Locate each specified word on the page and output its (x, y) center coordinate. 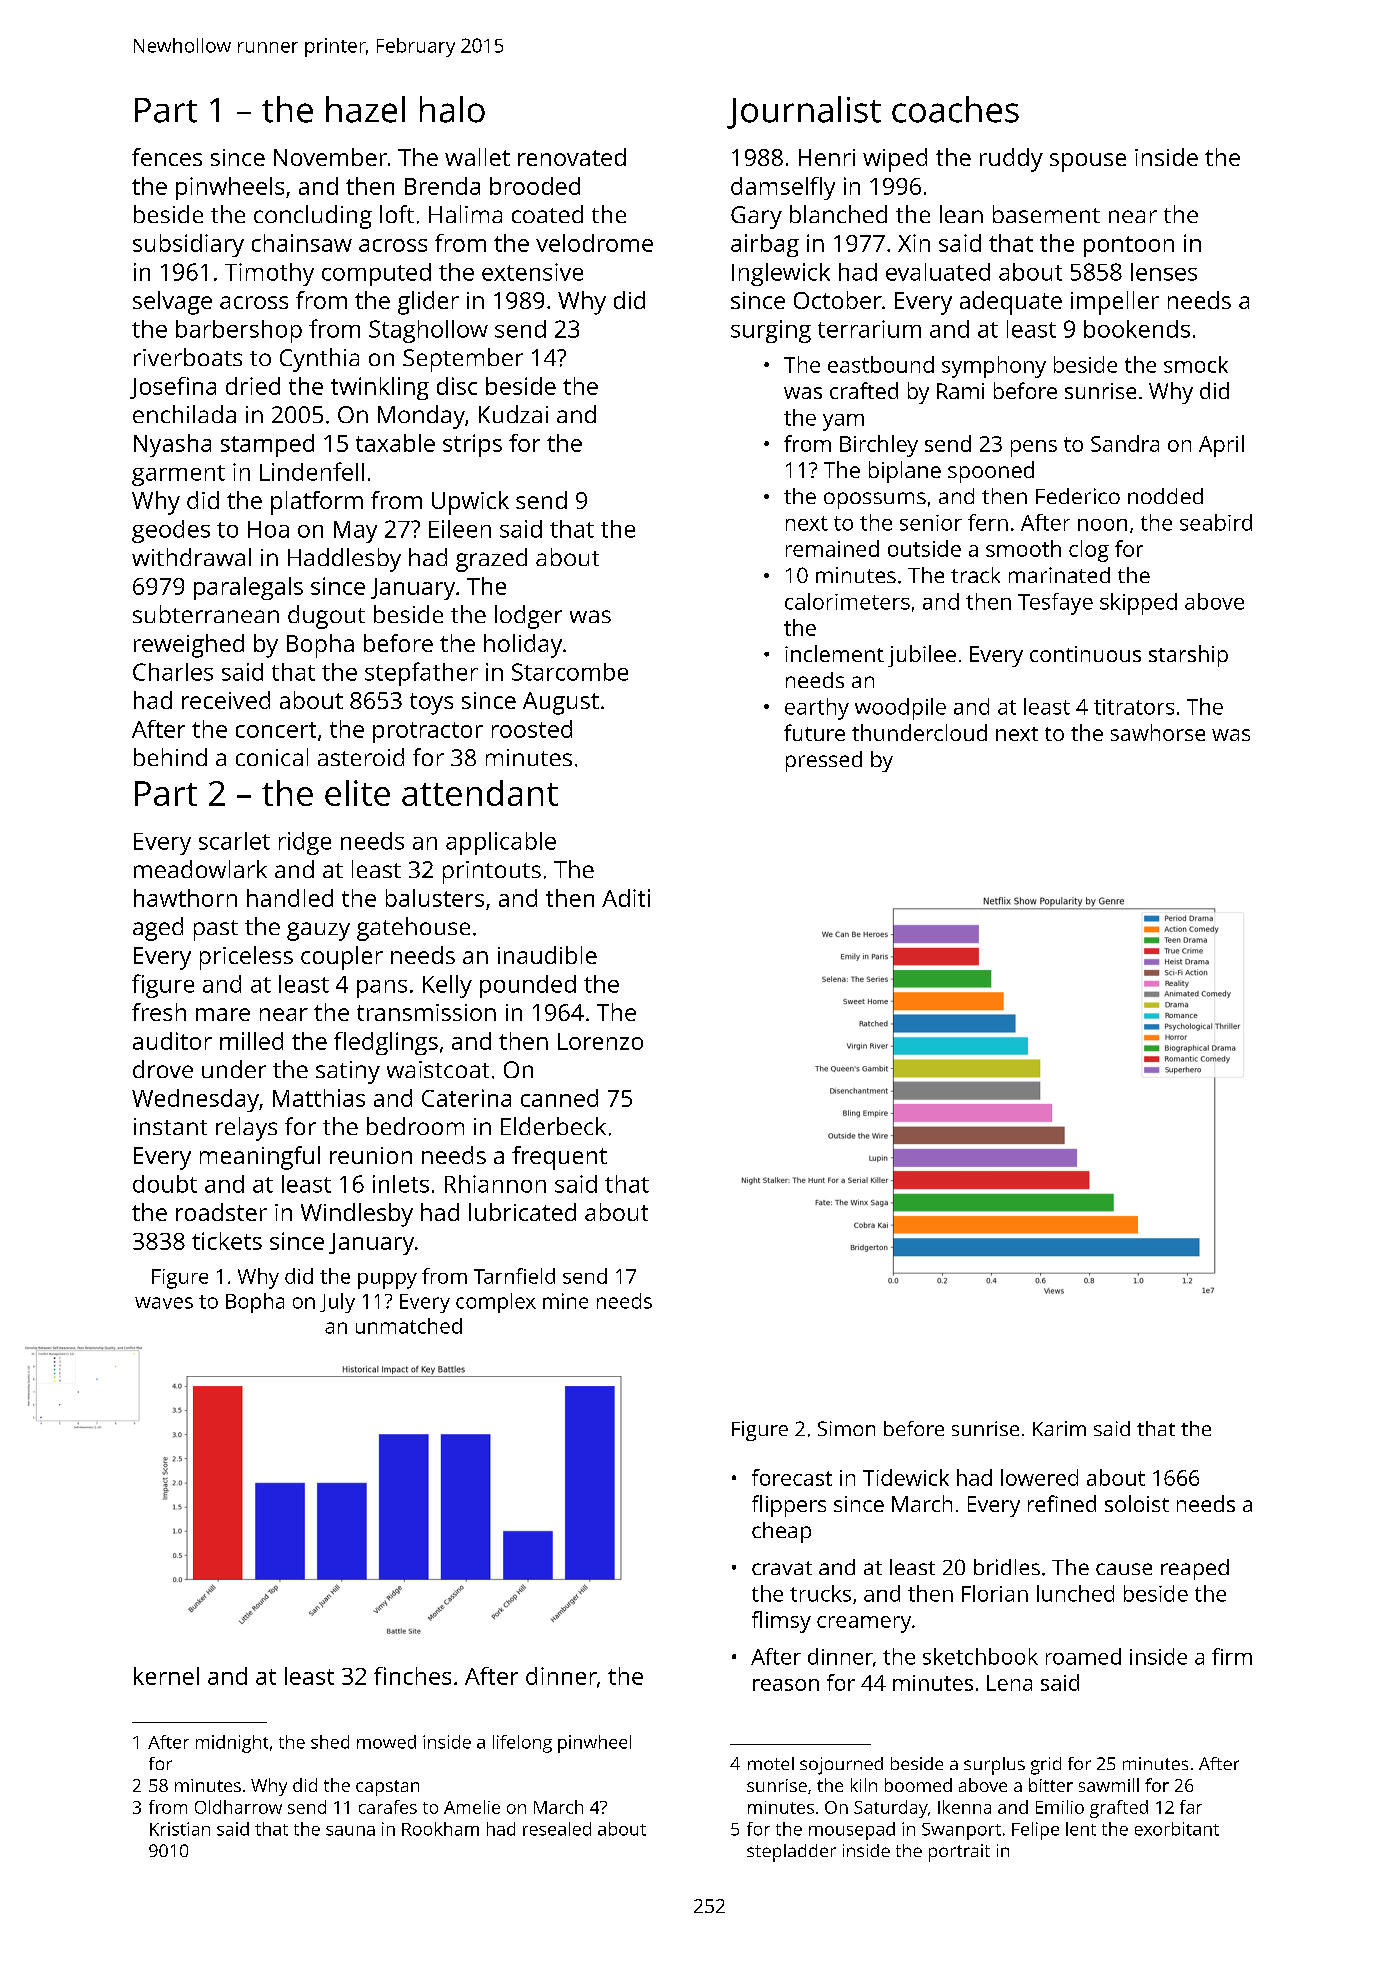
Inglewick (781, 274)
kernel (166, 1676)
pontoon (1129, 246)
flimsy (781, 1622)
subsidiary (188, 245)
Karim (1059, 1428)
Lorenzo (600, 1041)
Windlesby (357, 1215)
